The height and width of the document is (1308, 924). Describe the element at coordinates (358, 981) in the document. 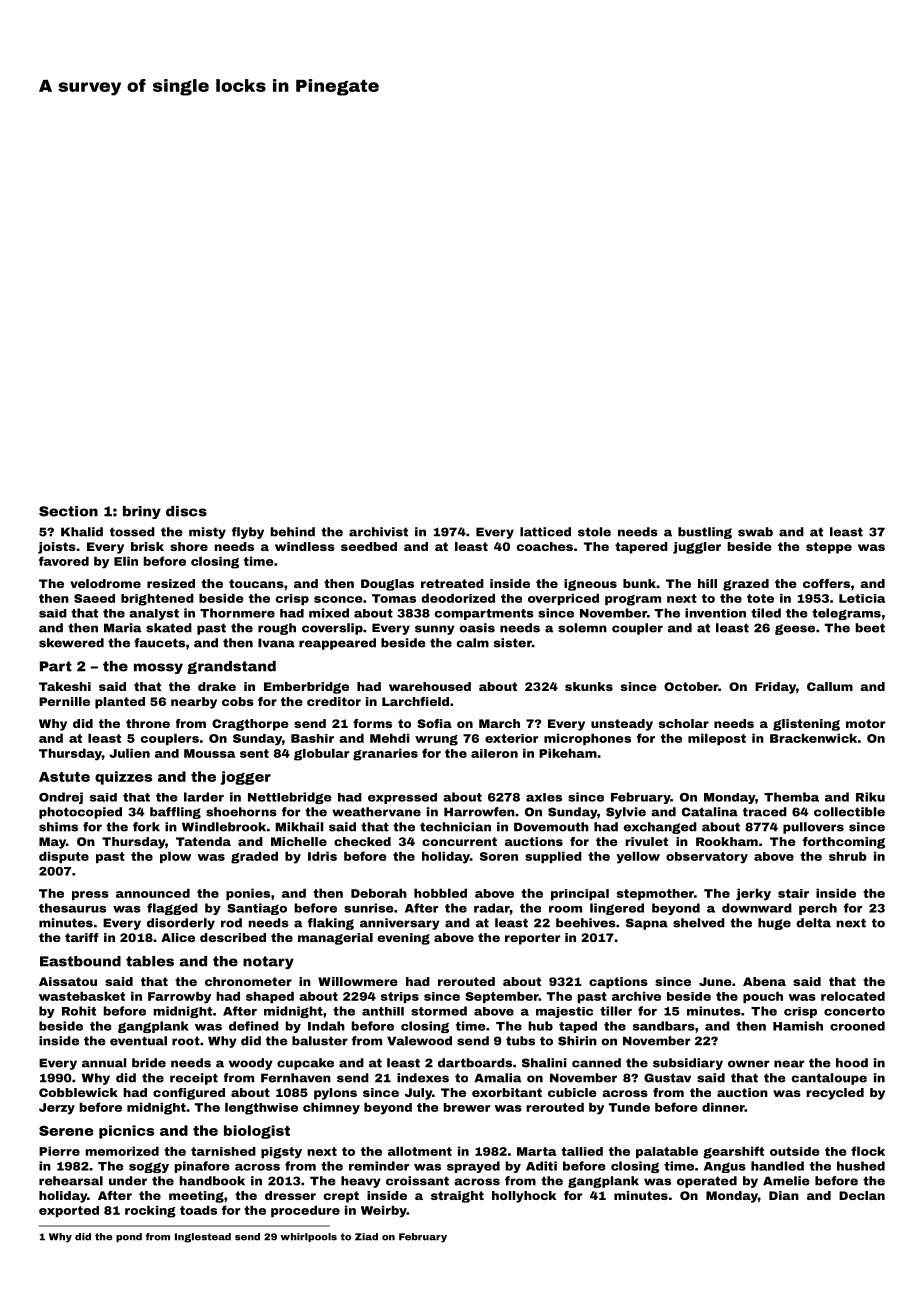

I see `Willowmere` at that location.
